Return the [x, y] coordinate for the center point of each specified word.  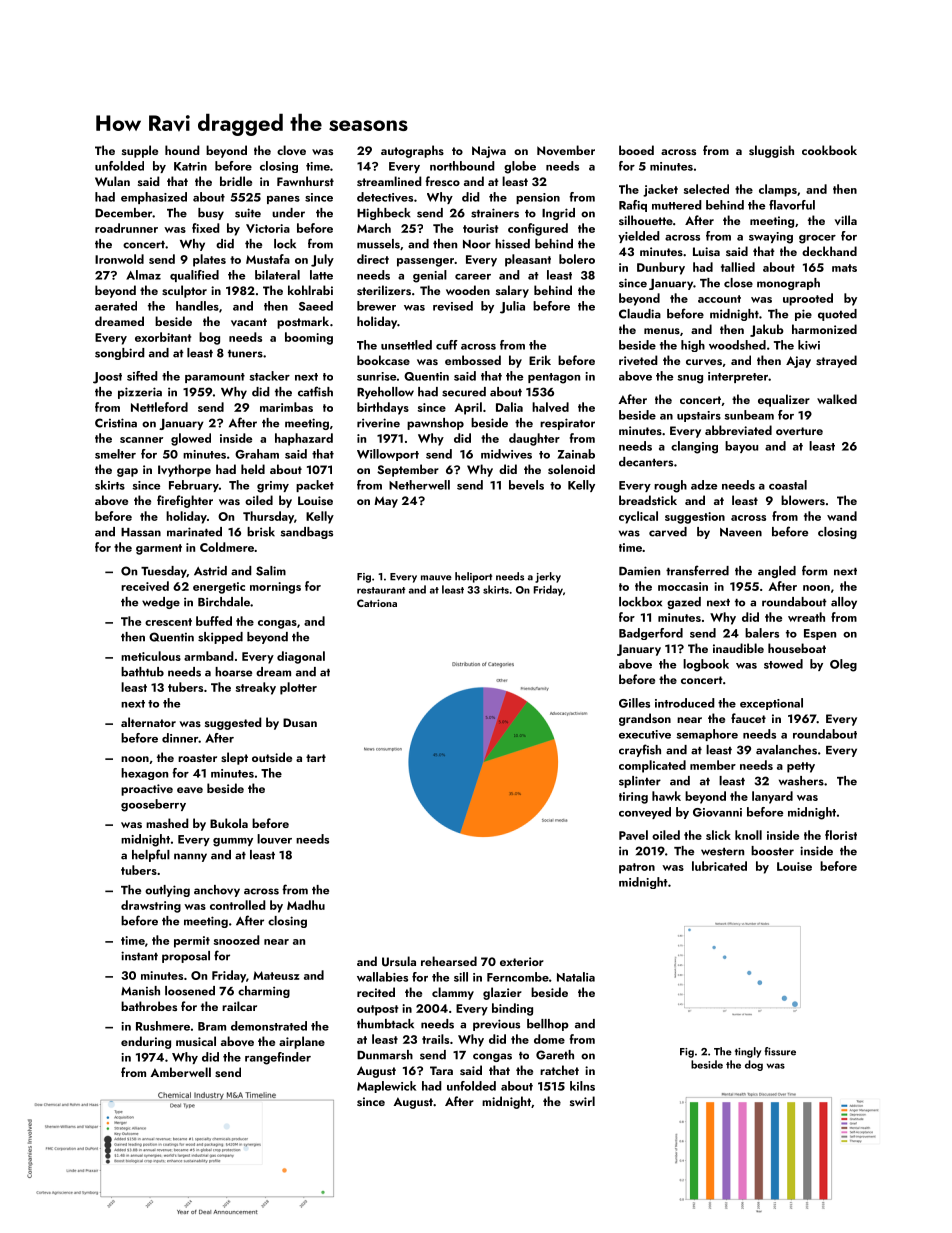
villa [846, 220]
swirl [582, 1101]
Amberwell [180, 1072]
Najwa [489, 152]
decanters [646, 462]
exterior [522, 961]
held [253, 469]
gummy [233, 842]
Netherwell [419, 485]
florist [841, 835]
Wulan [112, 181]
